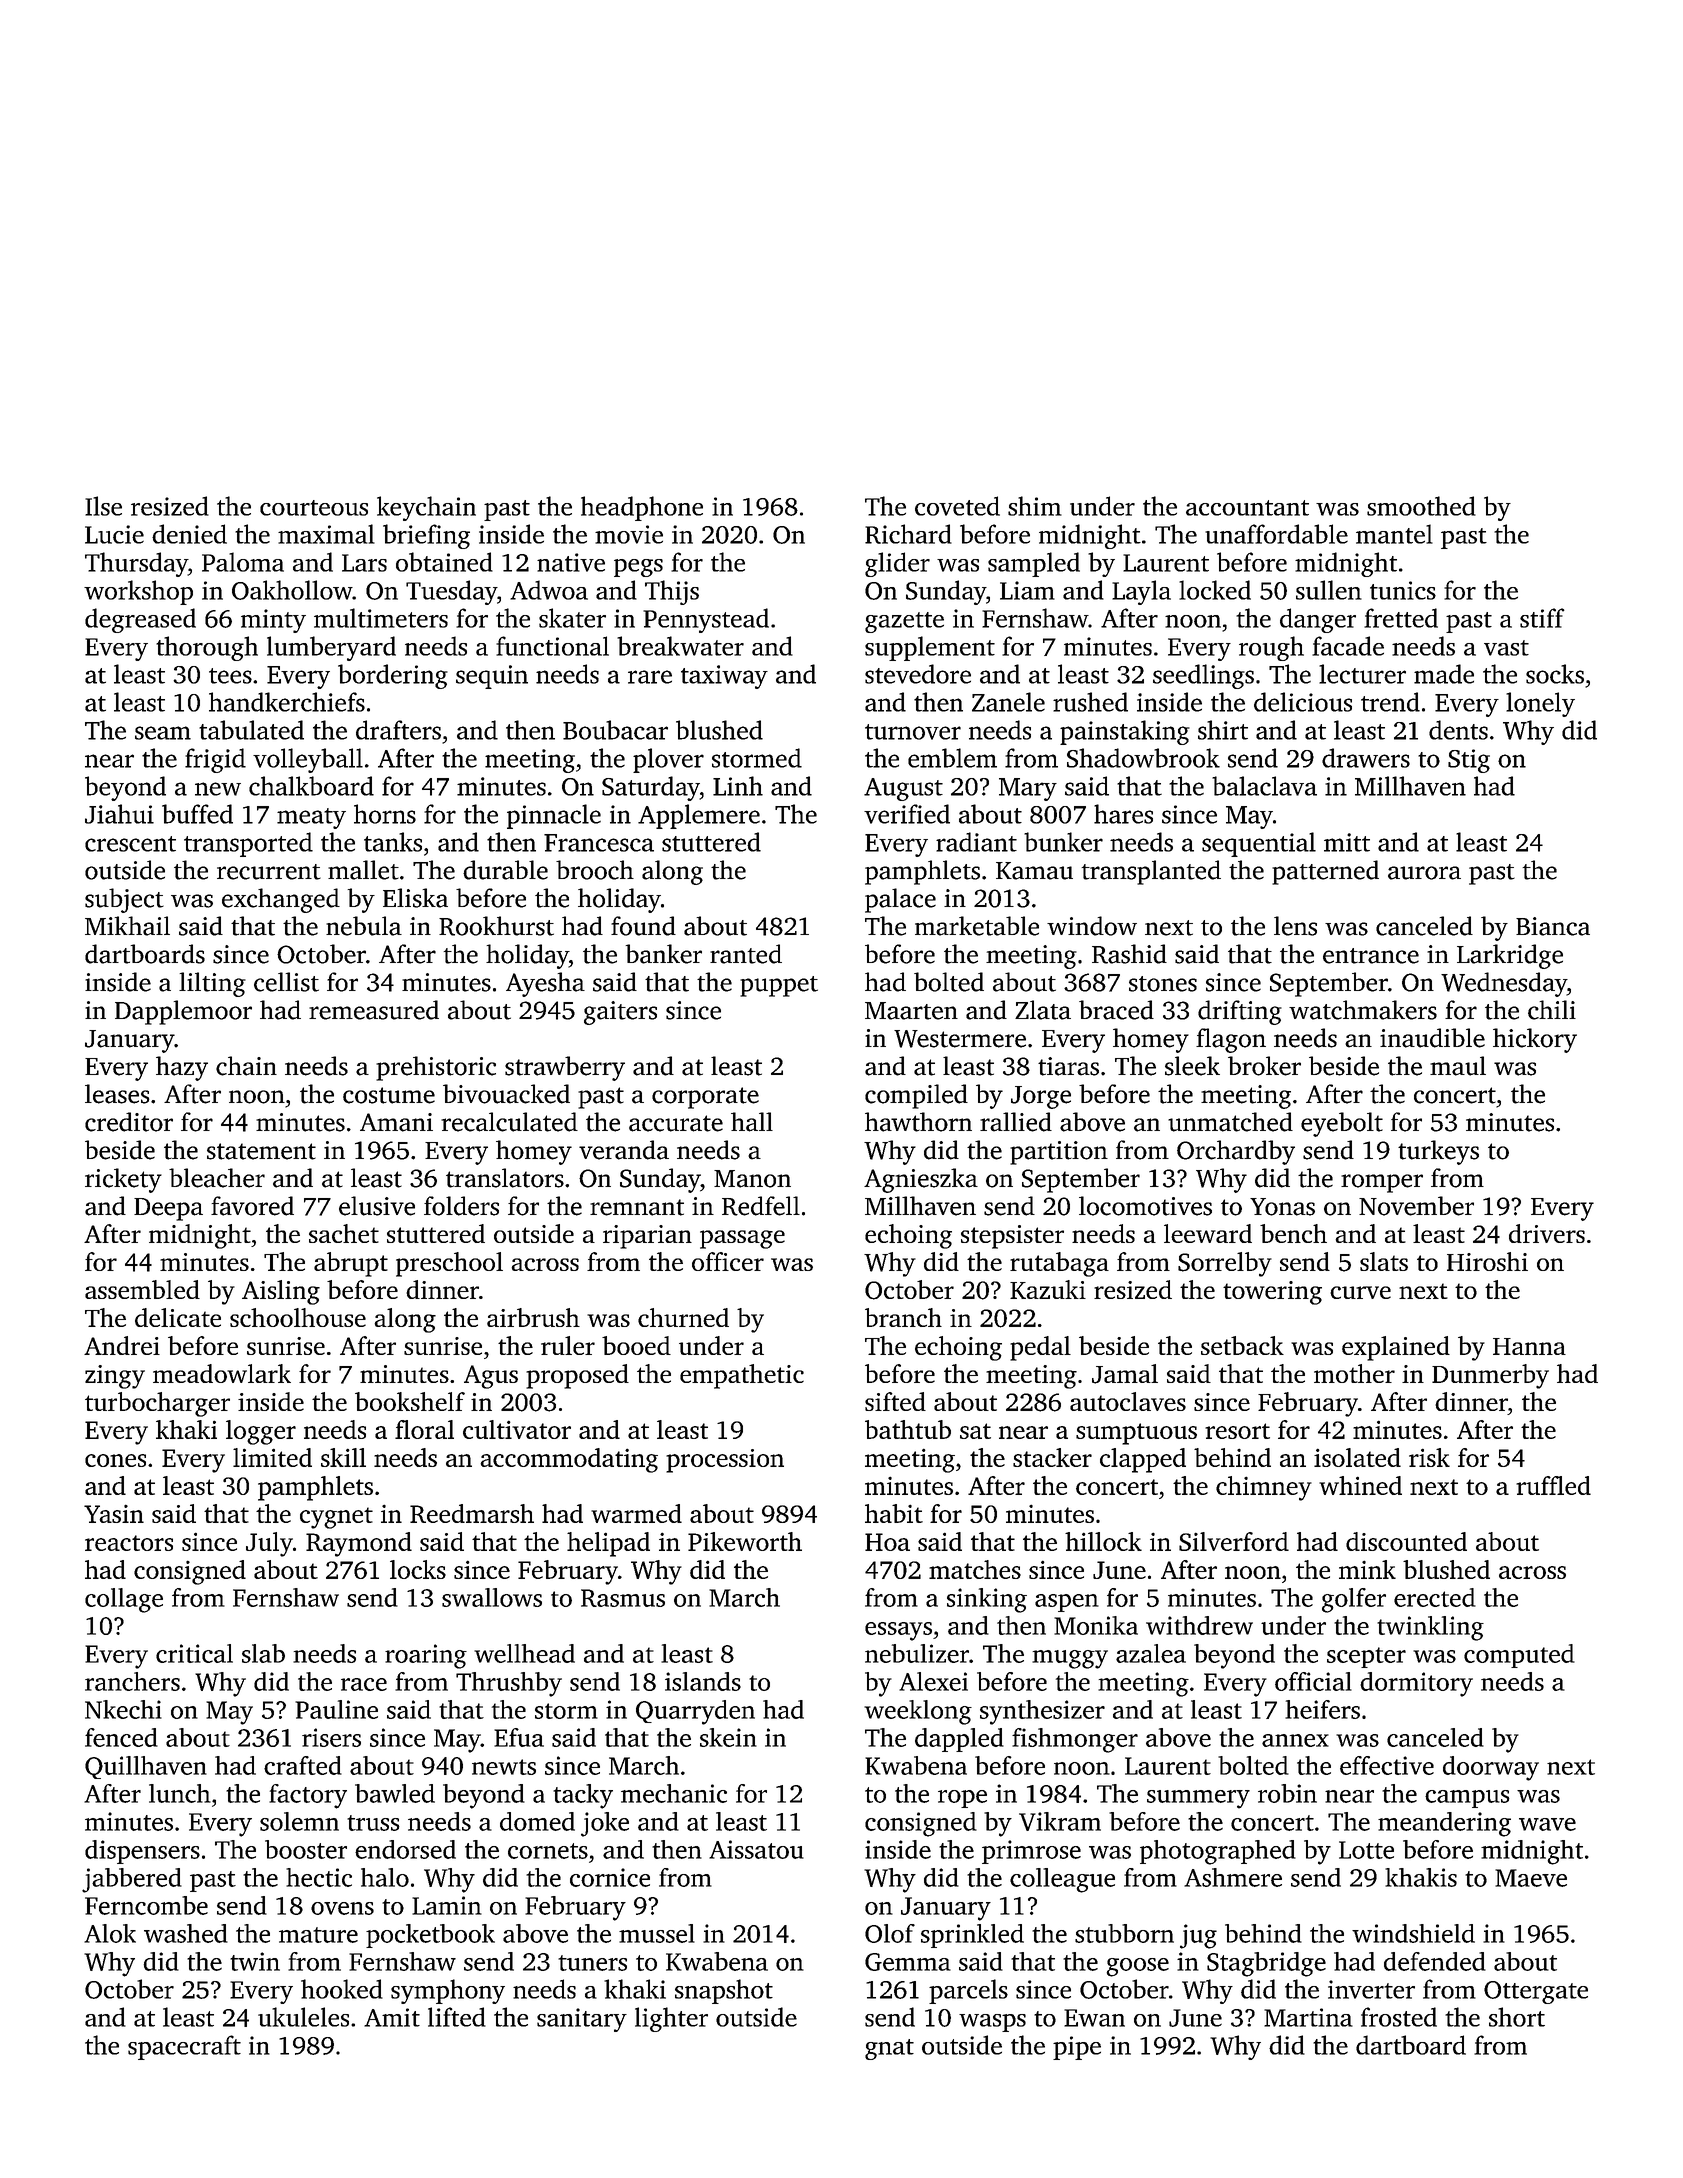 Image resolution: width=1683 pixels, height=2178 pixels. What do you see at coordinates (913, 732) in the page?
I see `turnover` at bounding box center [913, 732].
